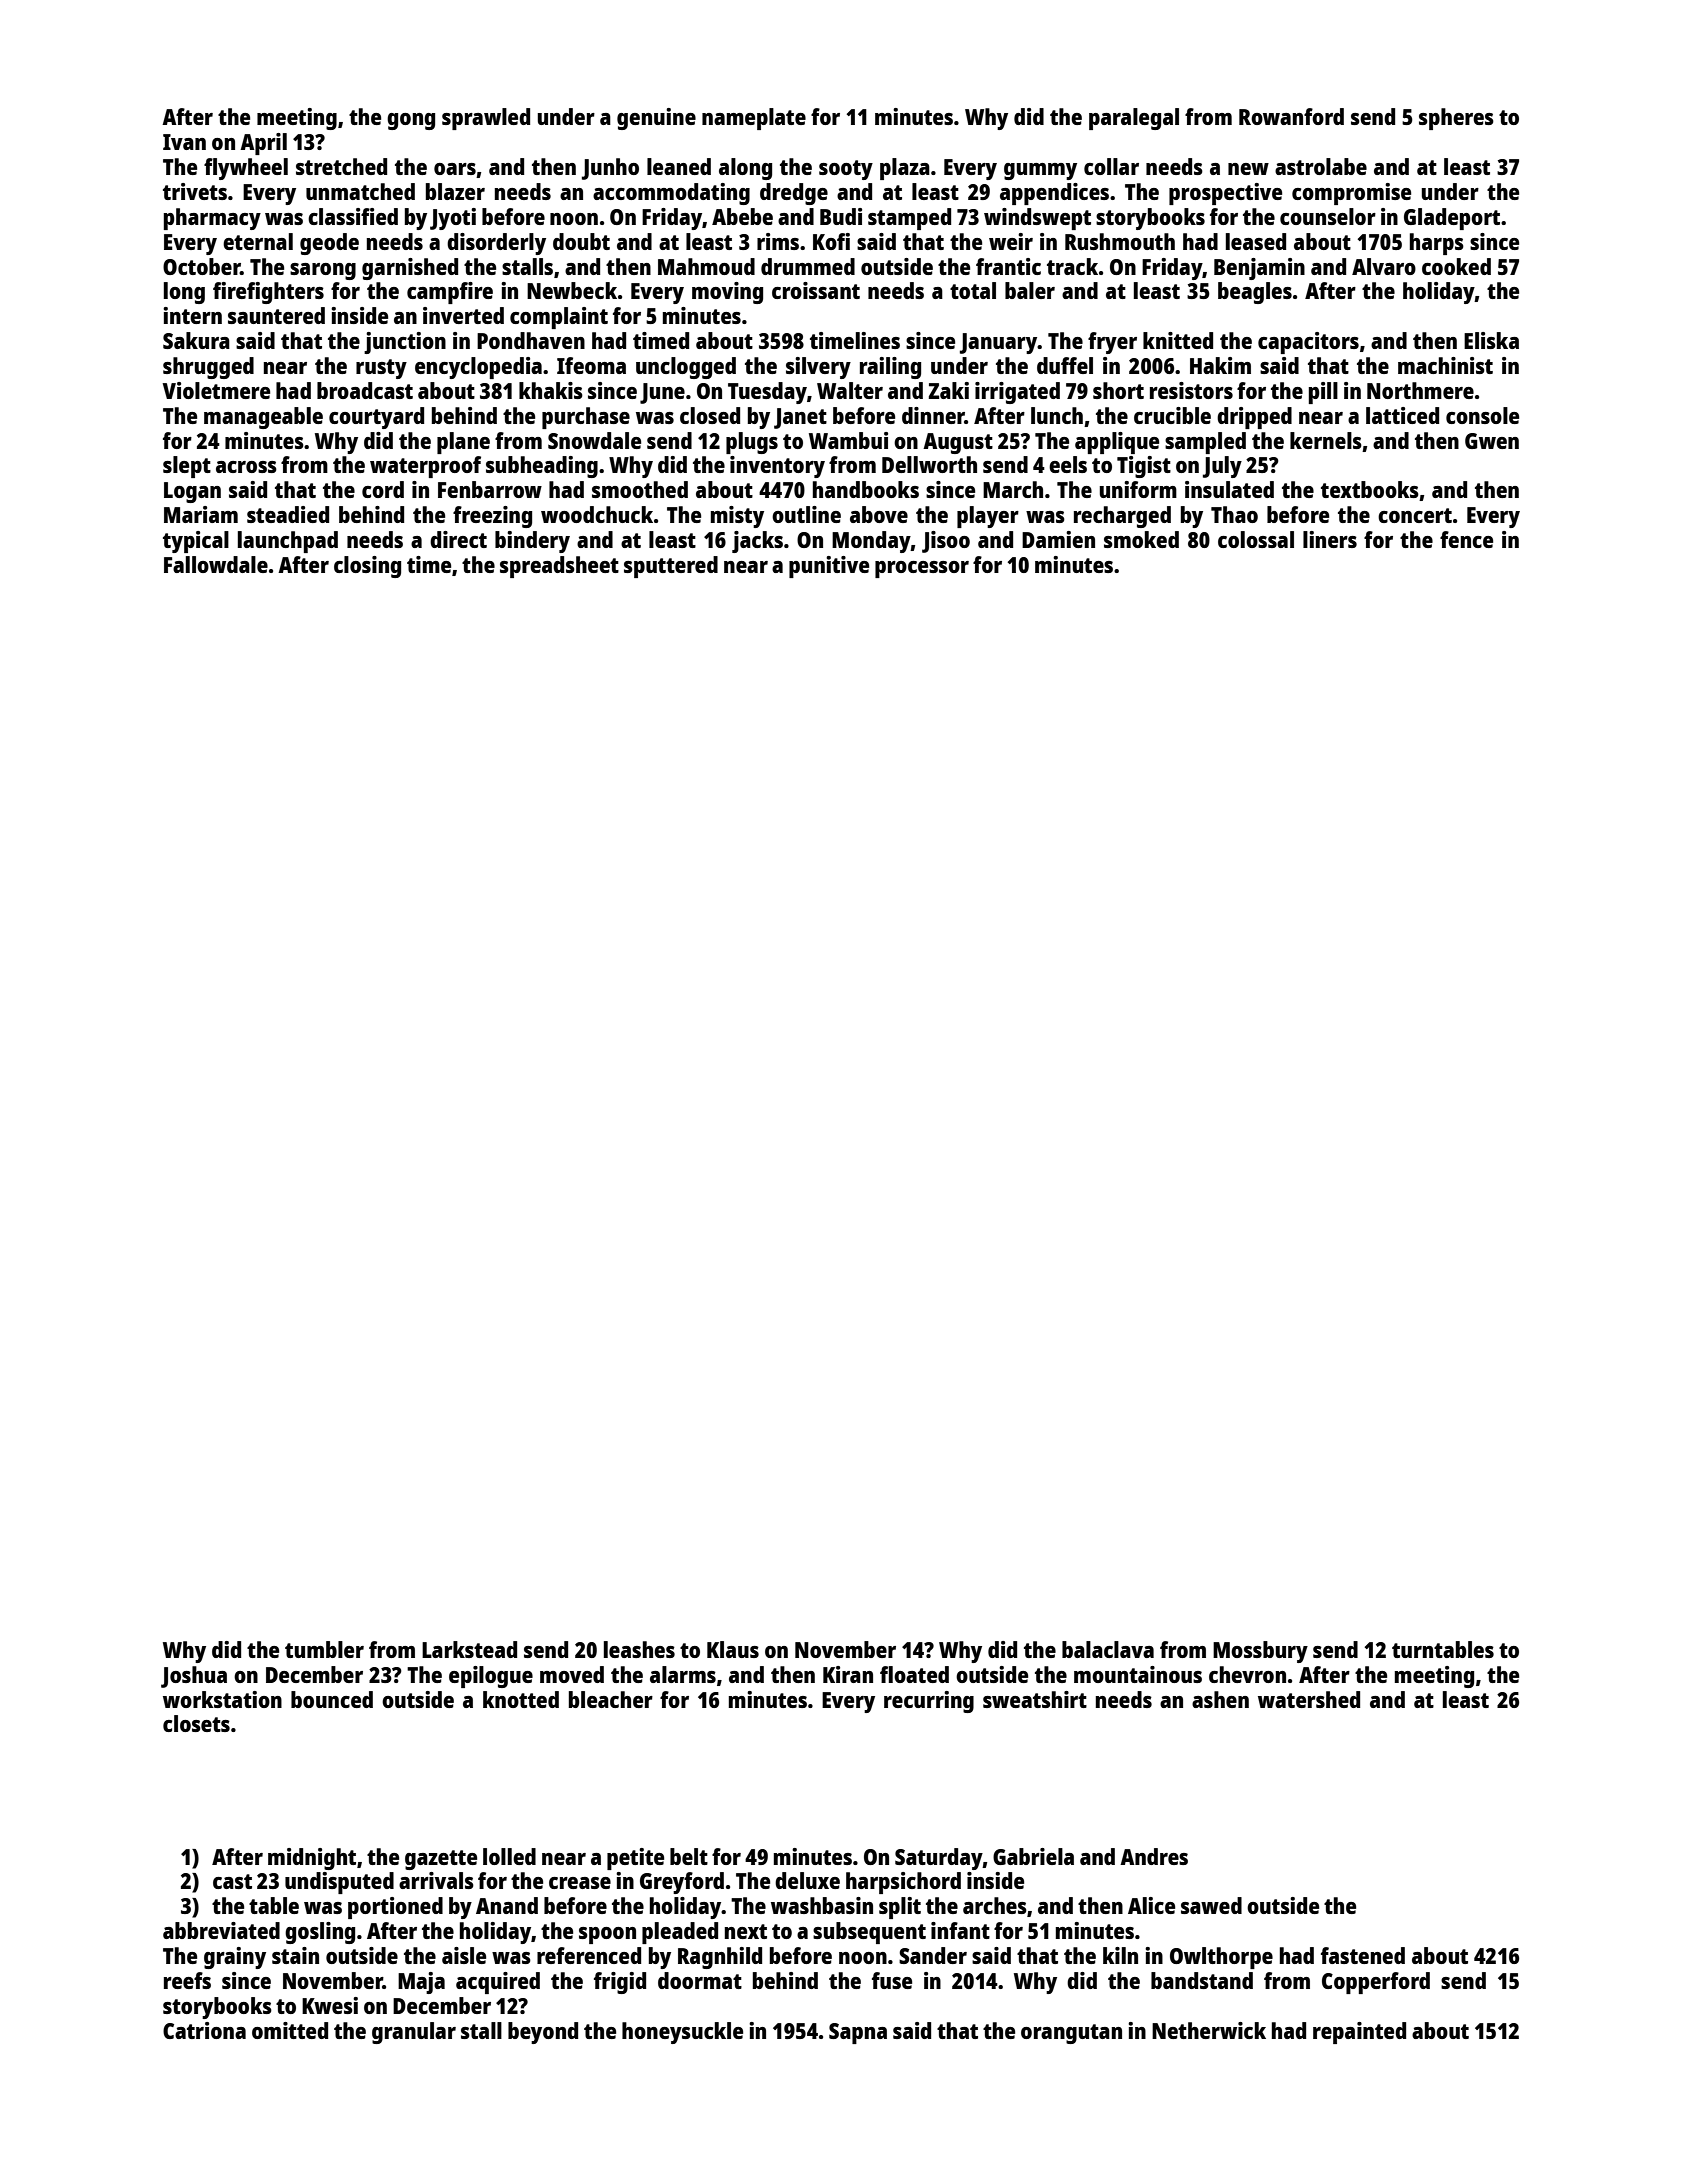  What do you see at coordinates (1108, 1649) in the screenshot?
I see `balaclava` at bounding box center [1108, 1649].
